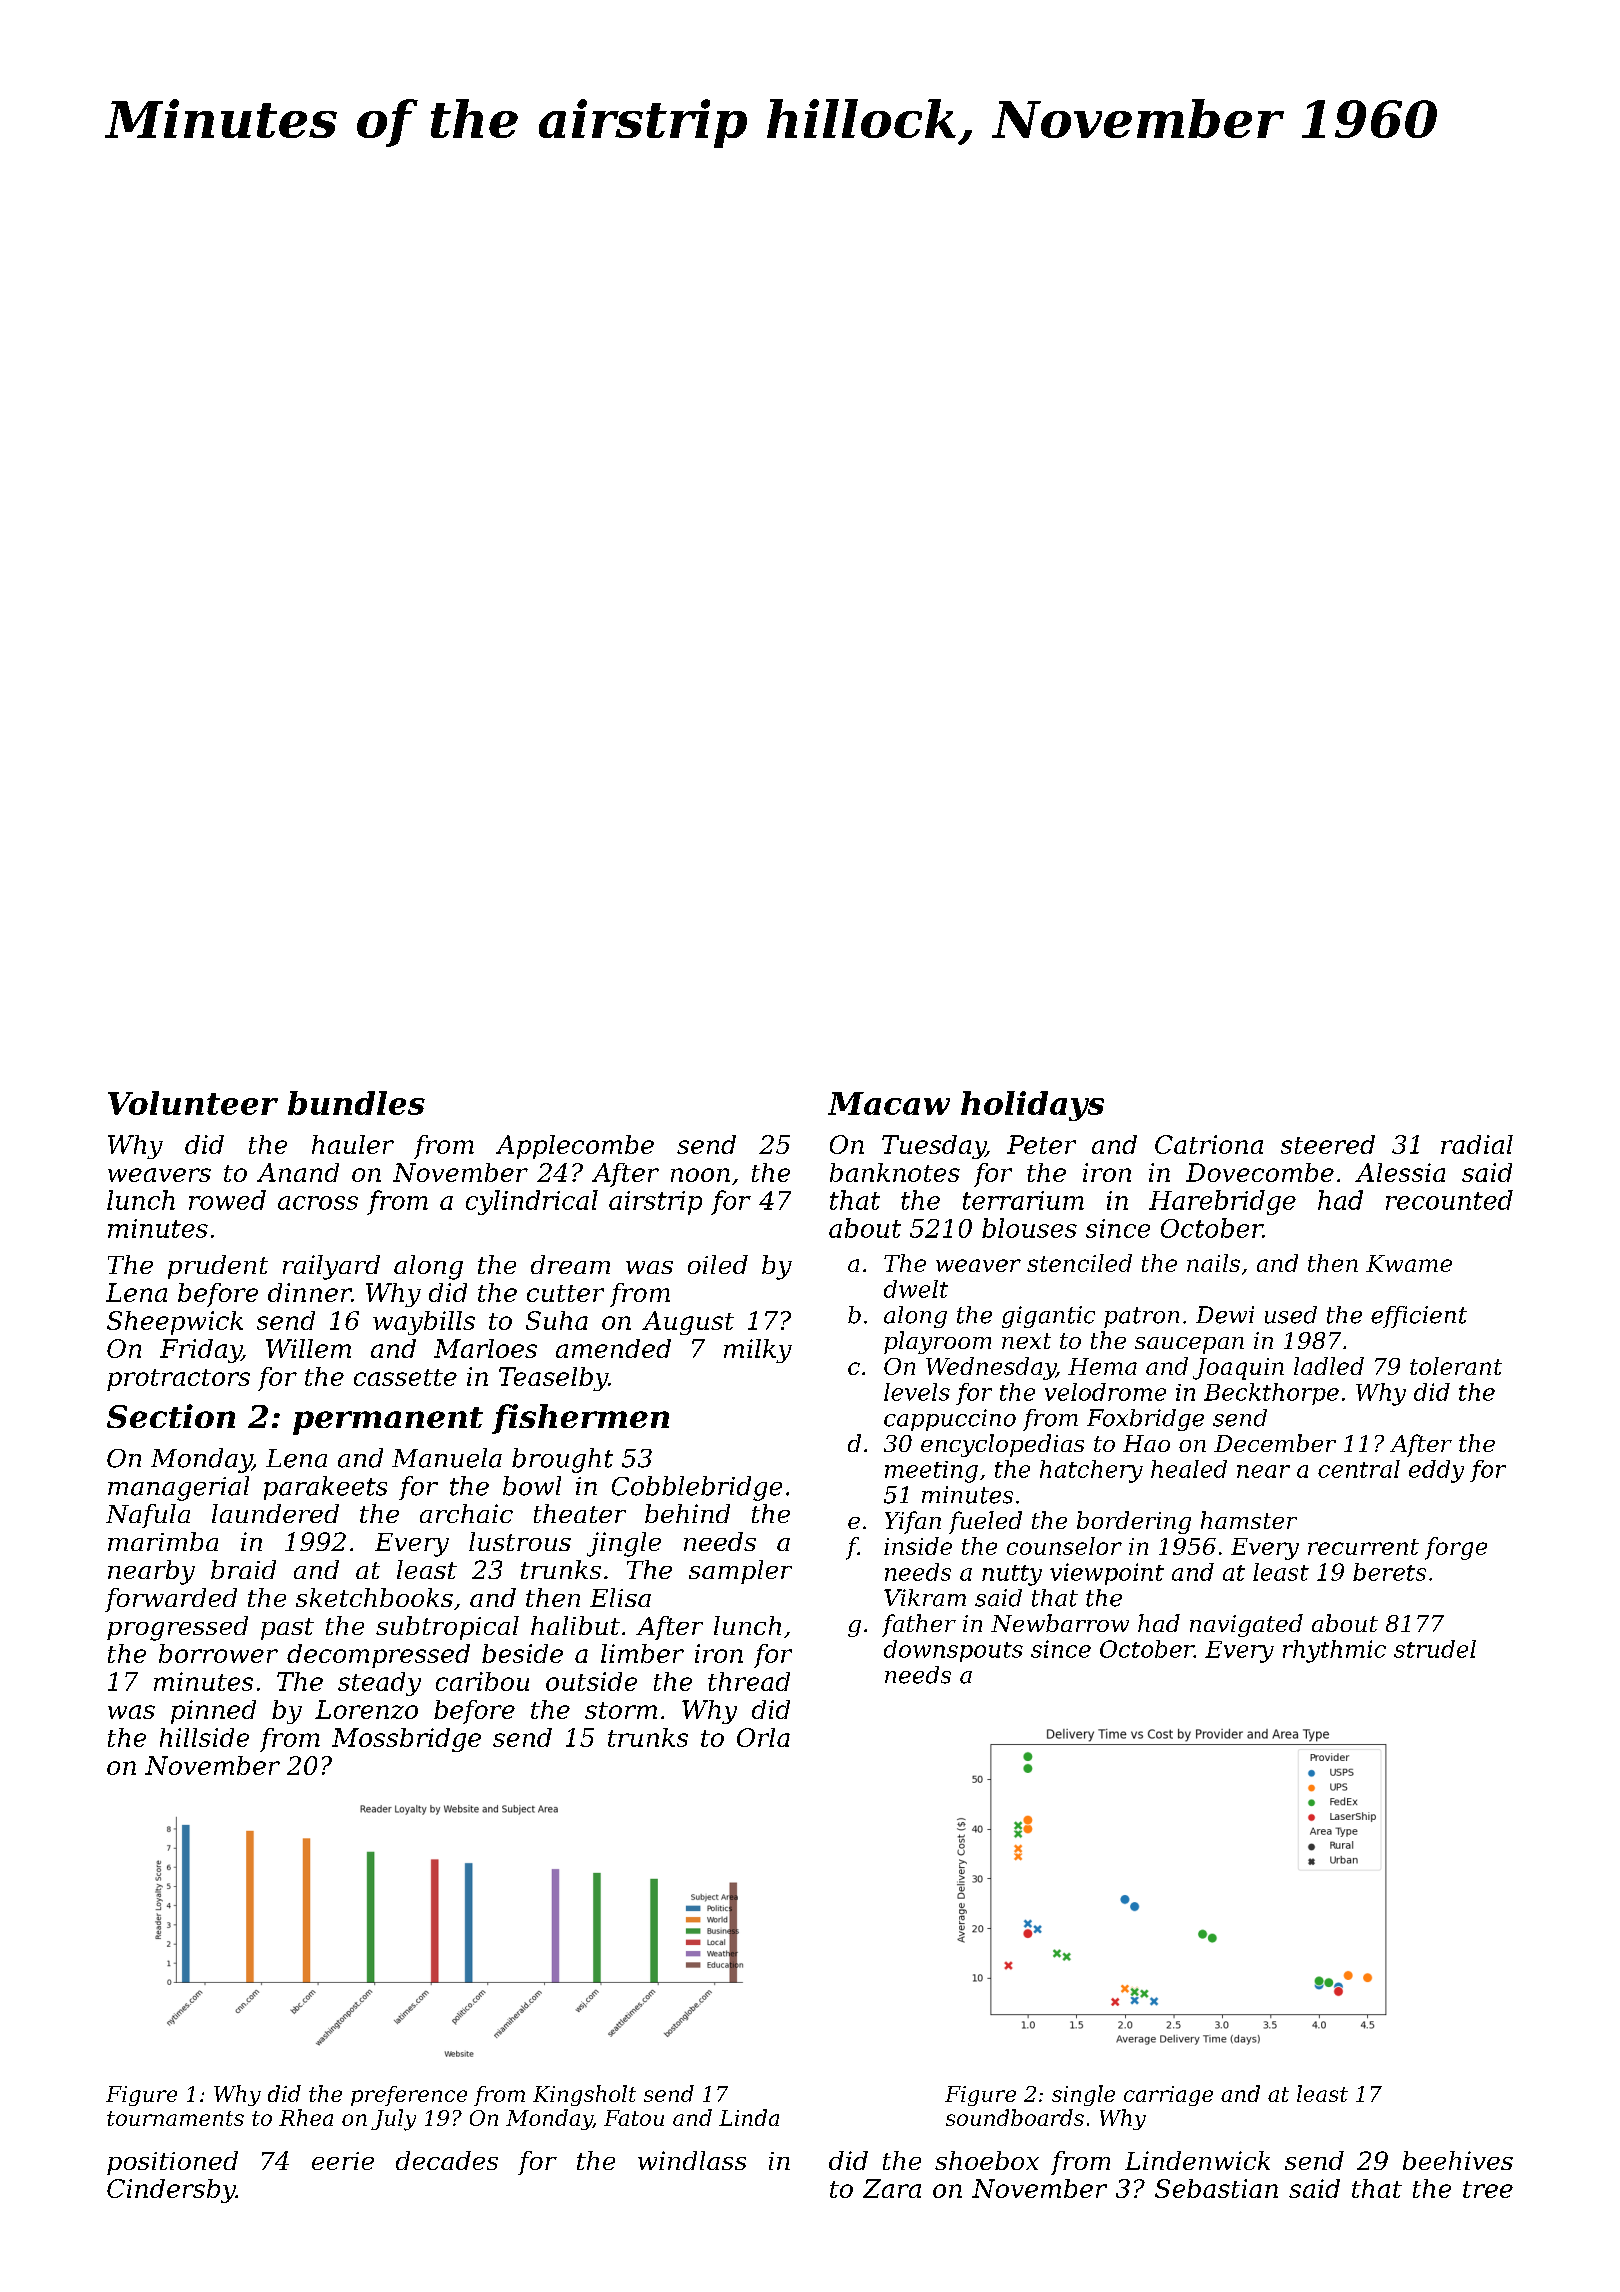 The image size is (1620, 2292). I want to click on Cindersby, so click(171, 2191).
